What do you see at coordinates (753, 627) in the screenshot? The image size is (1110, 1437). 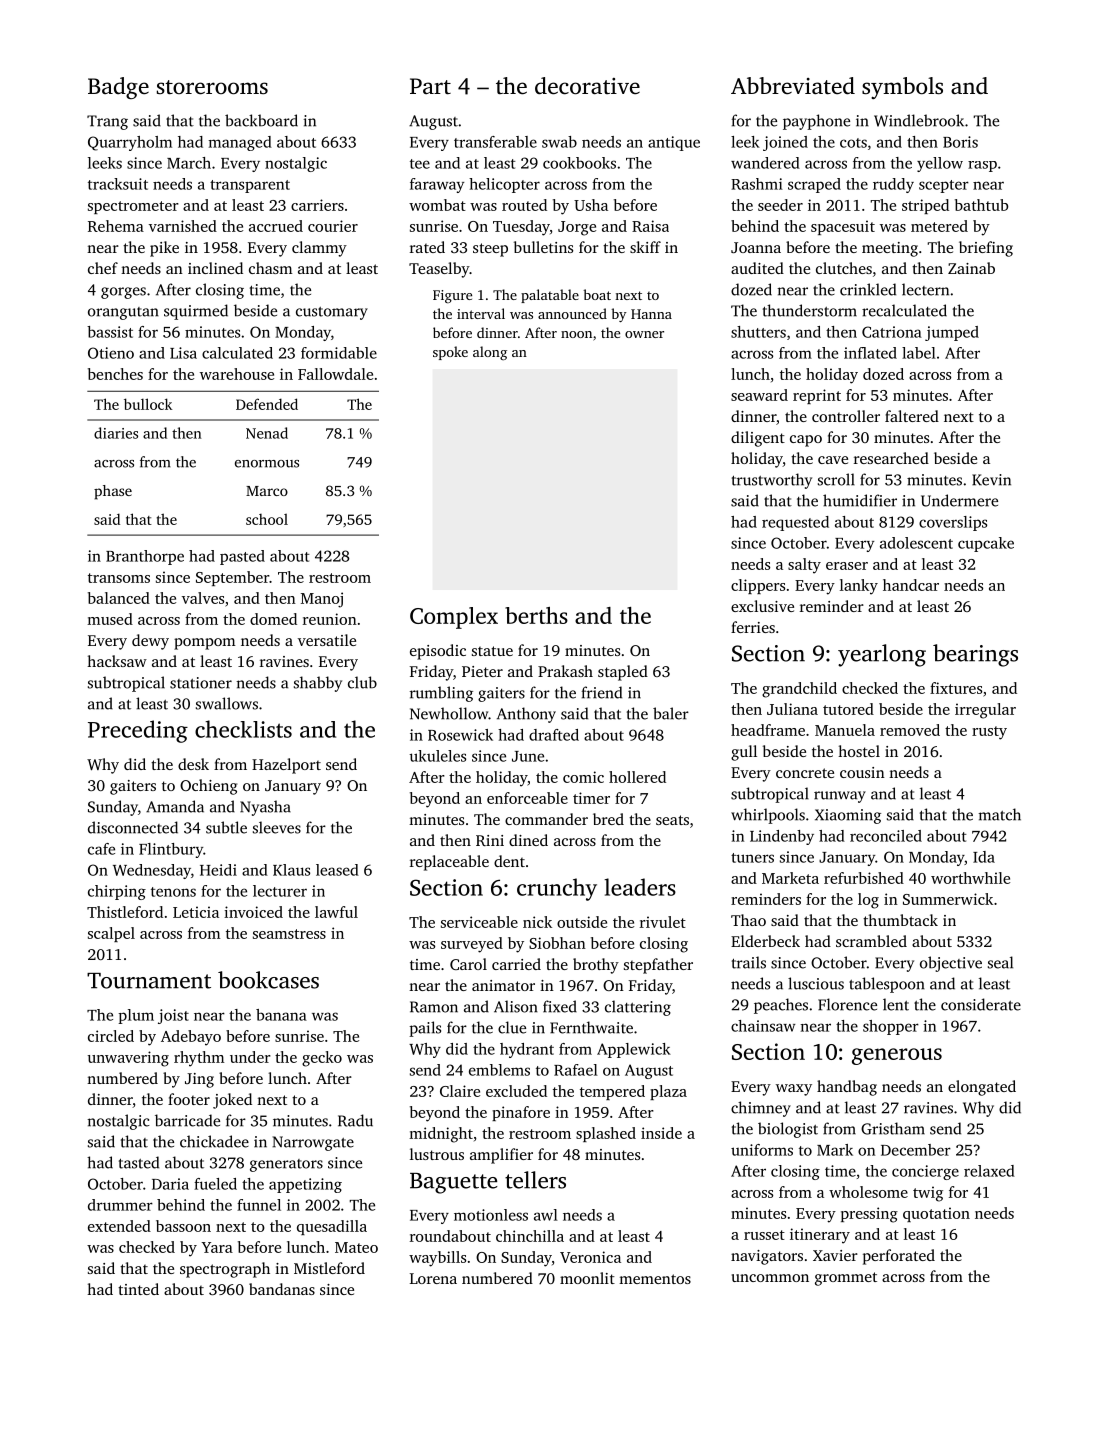 I see `ferries` at bounding box center [753, 627].
